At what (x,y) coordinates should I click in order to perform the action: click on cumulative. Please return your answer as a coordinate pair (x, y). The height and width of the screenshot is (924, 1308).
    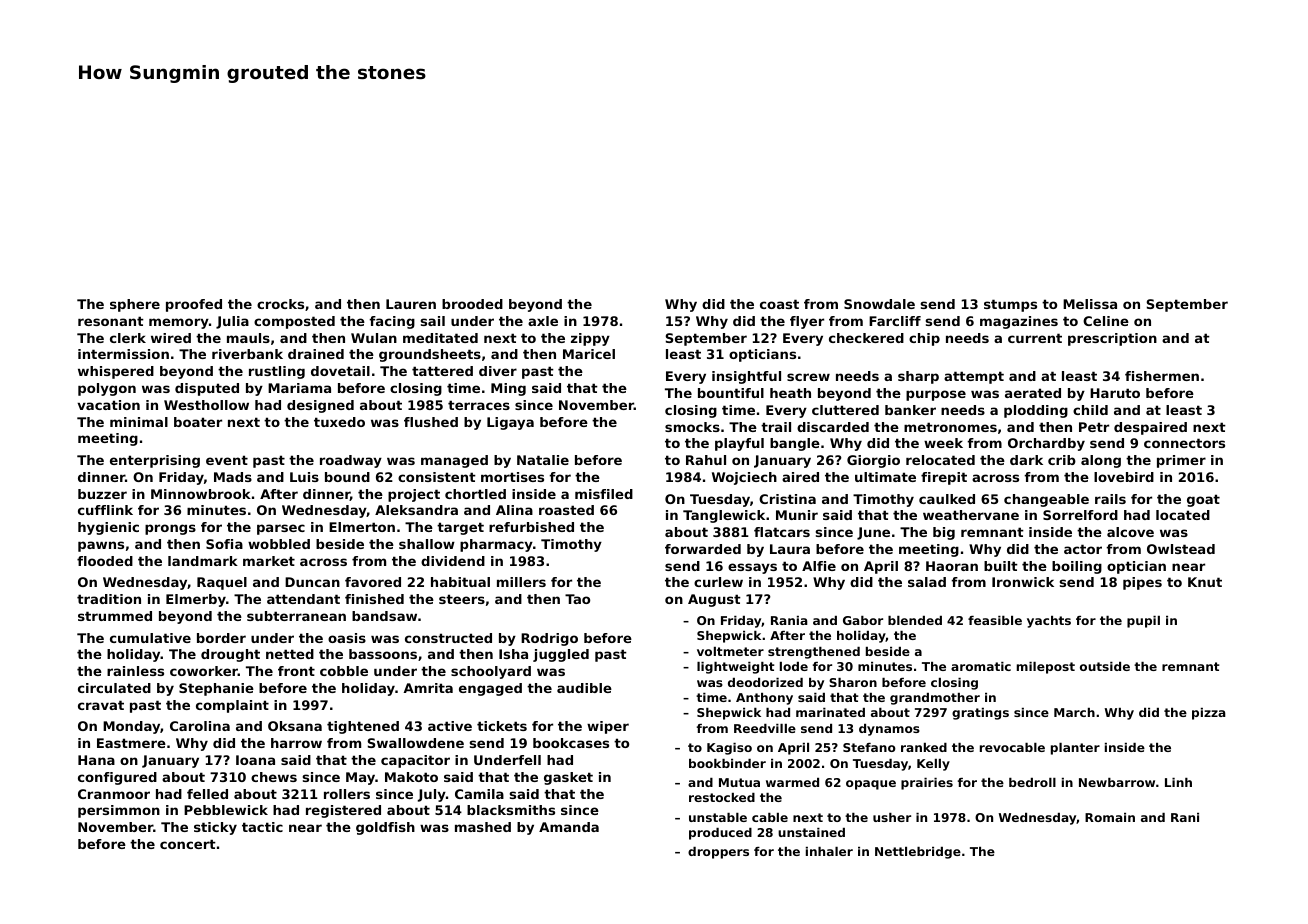
    Looking at the image, I should click on (150, 638).
